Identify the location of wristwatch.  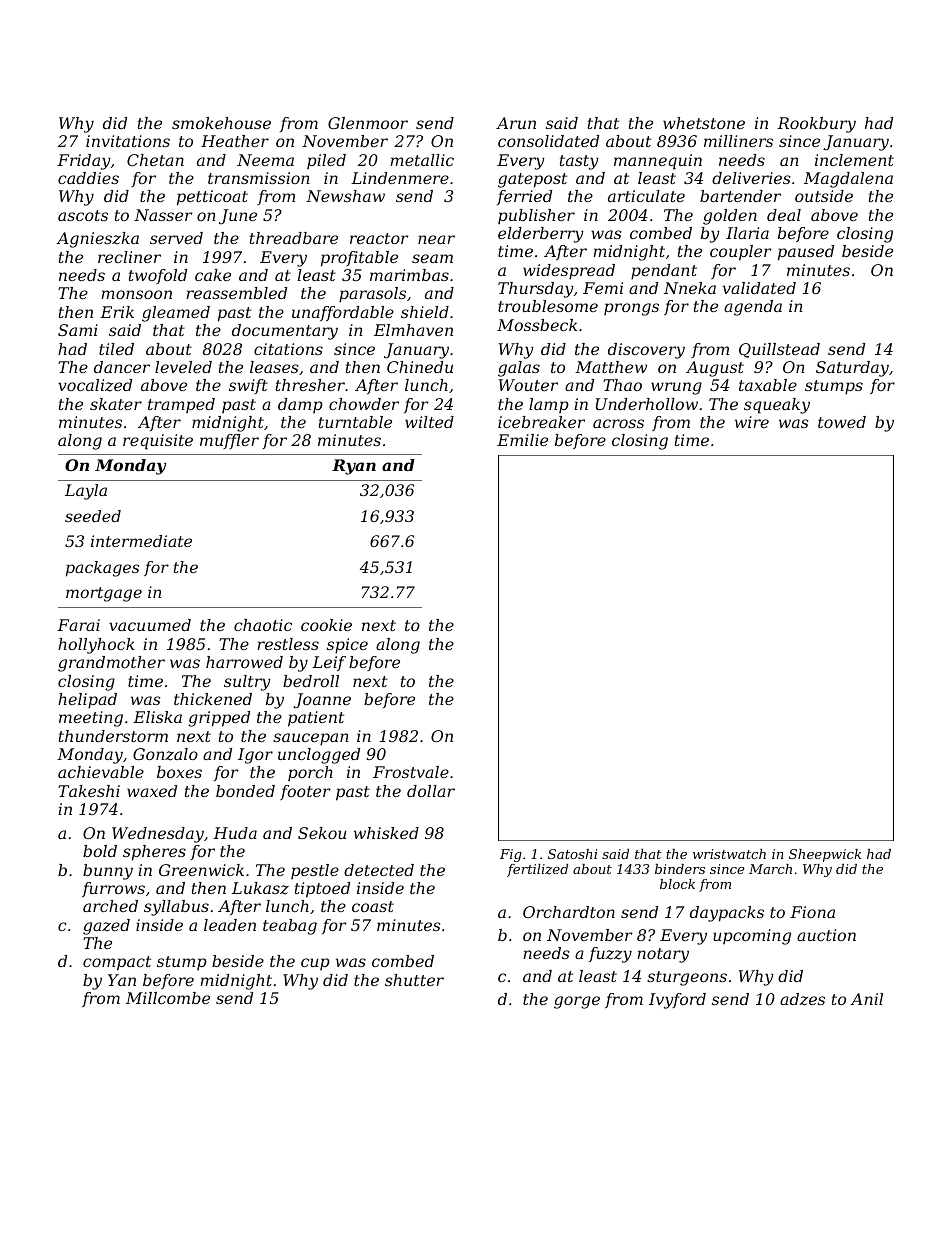
(729, 854).
